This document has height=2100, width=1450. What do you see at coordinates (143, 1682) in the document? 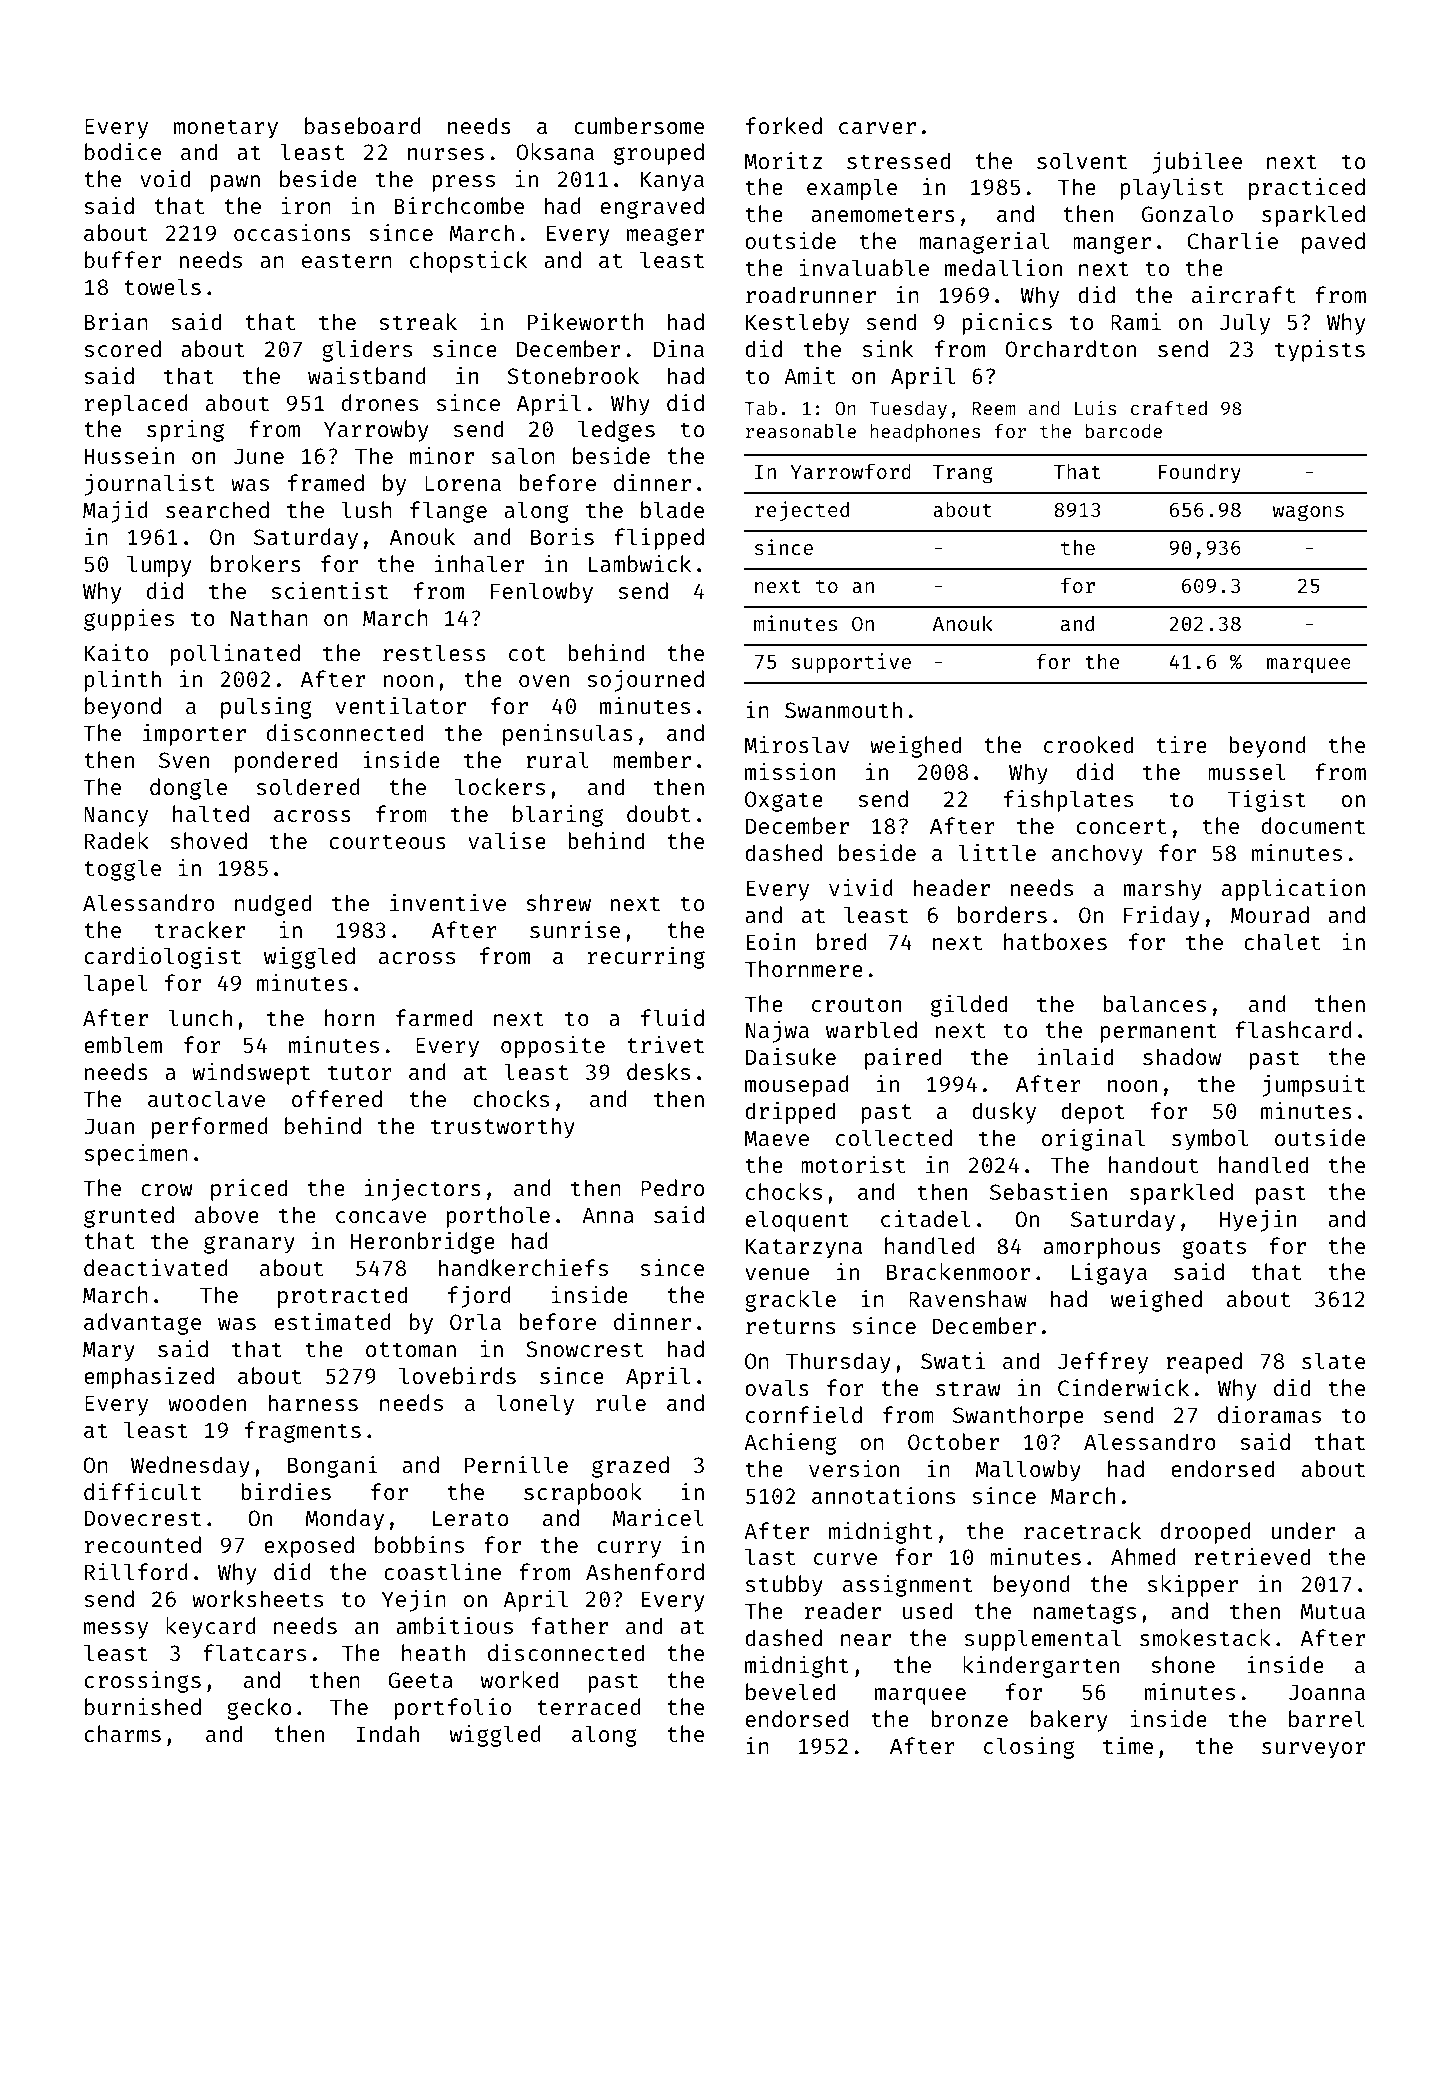
I see `crossings` at bounding box center [143, 1682].
